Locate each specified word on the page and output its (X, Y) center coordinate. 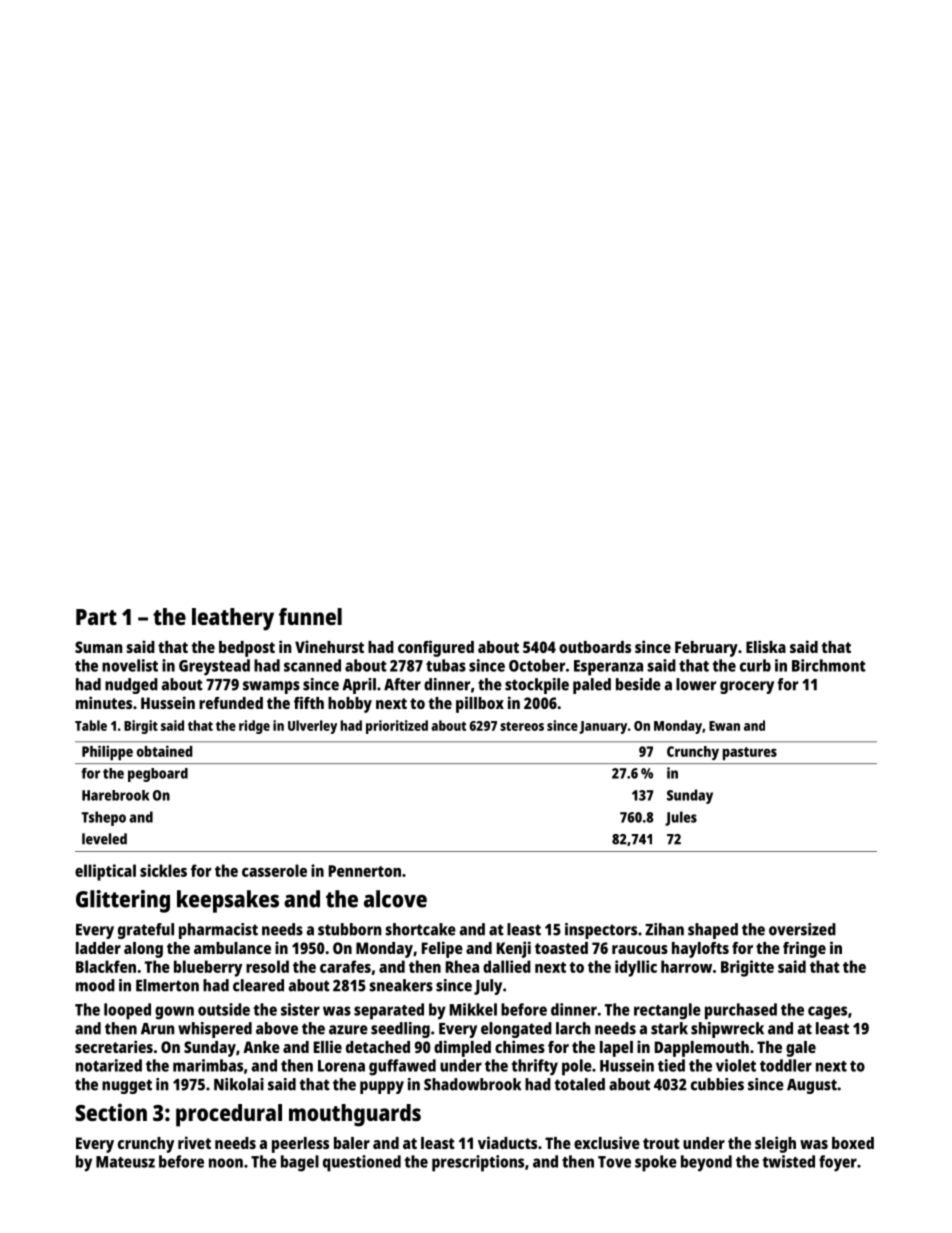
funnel (310, 616)
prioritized (397, 727)
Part (96, 617)
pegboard (158, 775)
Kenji (514, 949)
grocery (747, 687)
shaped (713, 931)
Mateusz (125, 1162)
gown (174, 1013)
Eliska (766, 646)
